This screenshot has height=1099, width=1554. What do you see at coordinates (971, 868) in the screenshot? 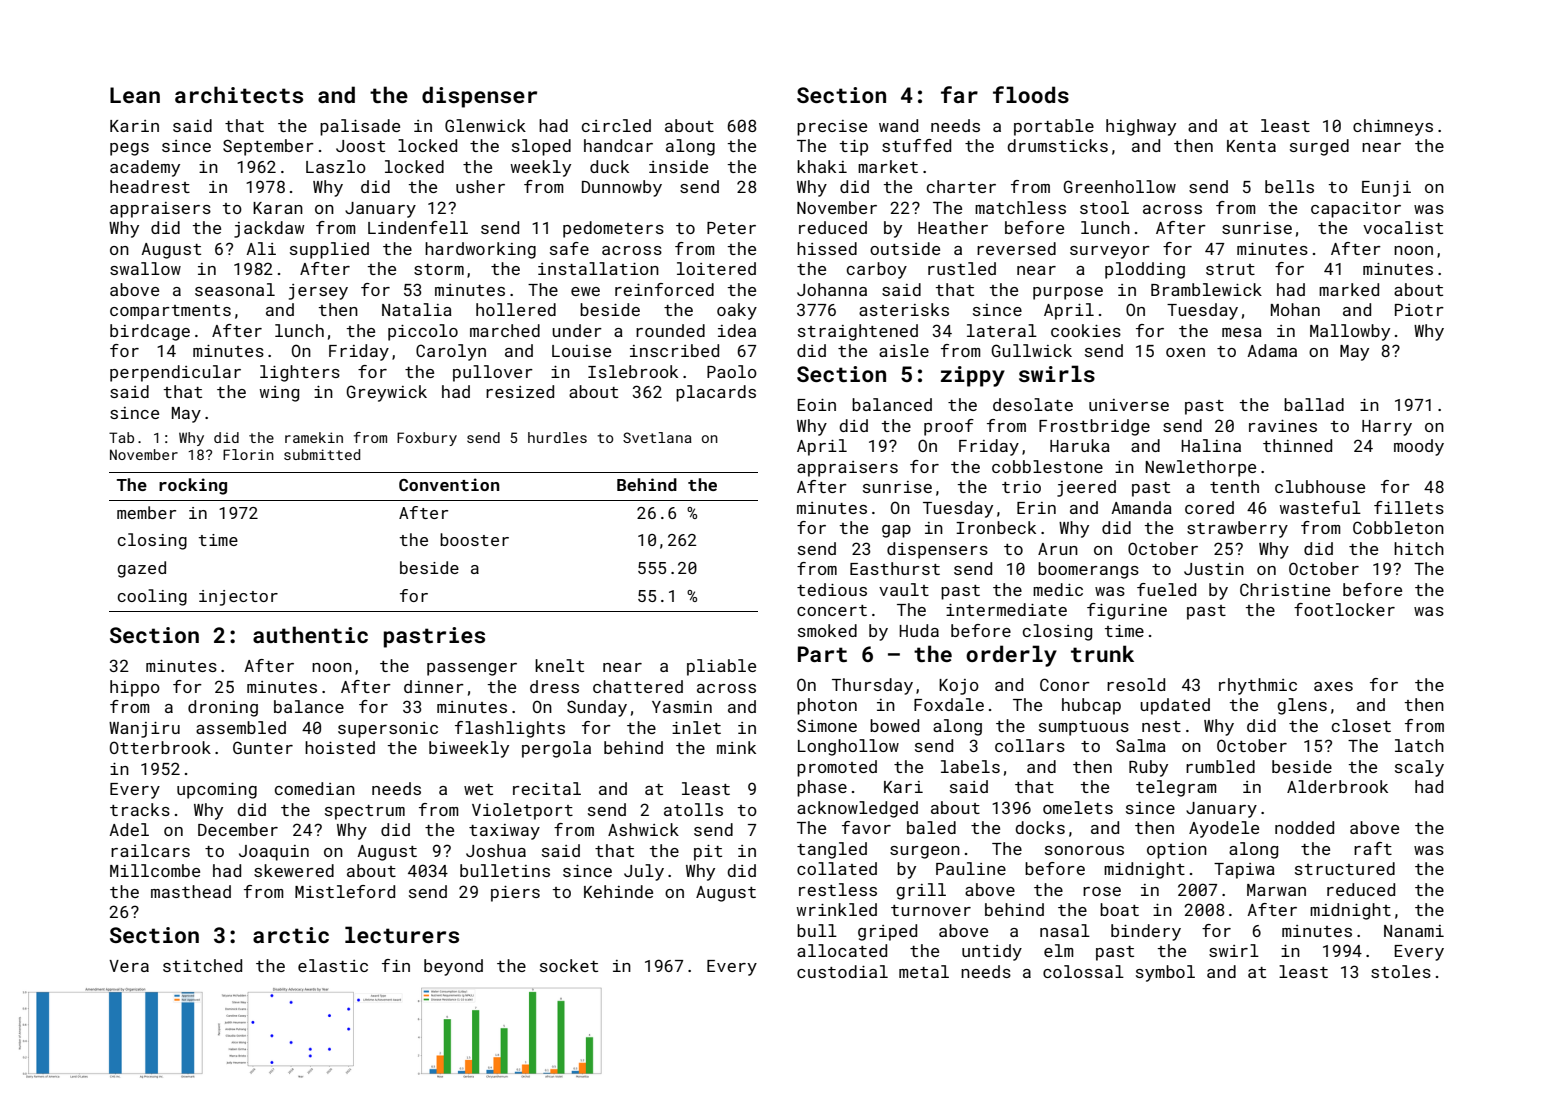
I see `Pauline` at bounding box center [971, 868].
